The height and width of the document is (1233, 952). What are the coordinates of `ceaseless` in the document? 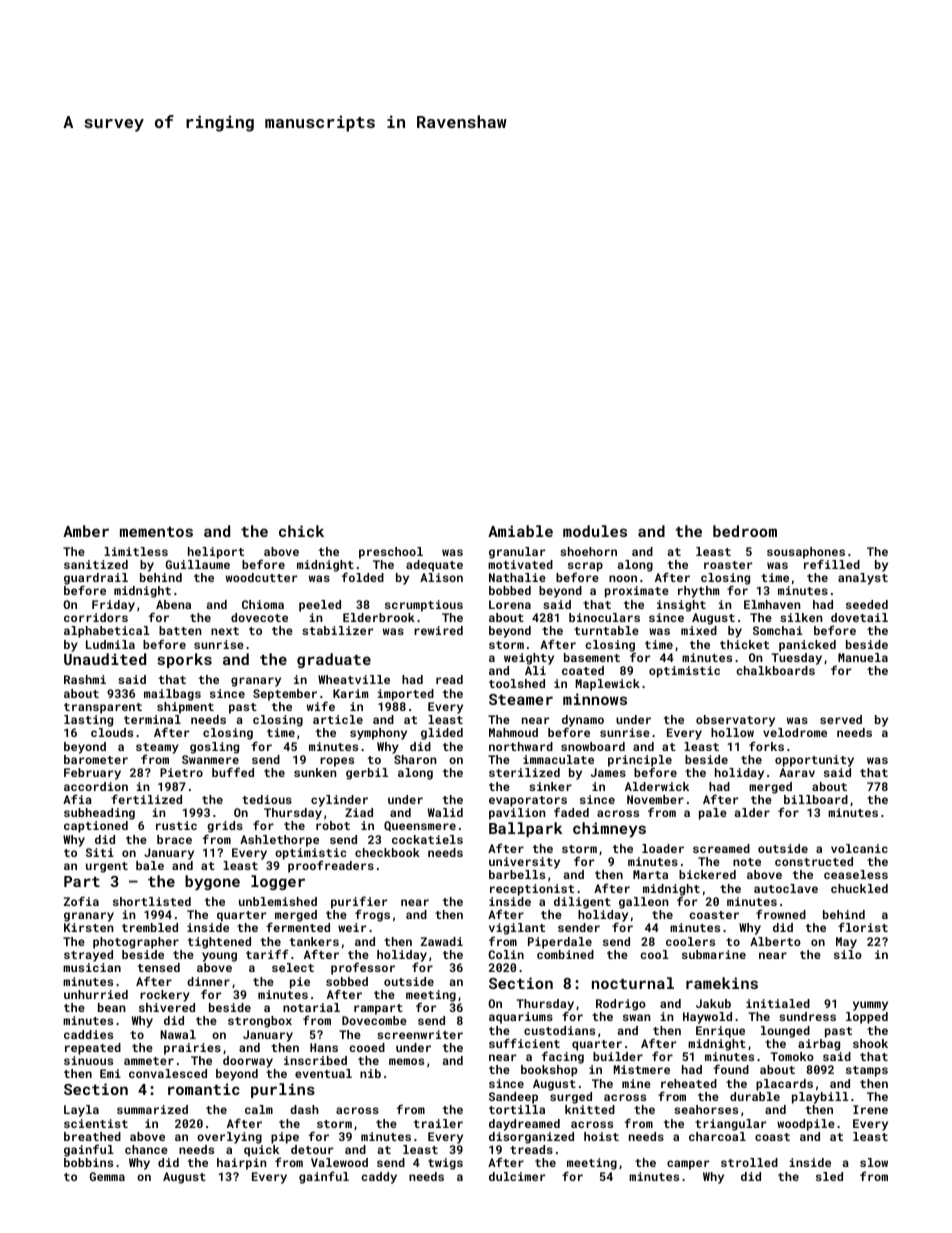 It's located at (856, 874).
